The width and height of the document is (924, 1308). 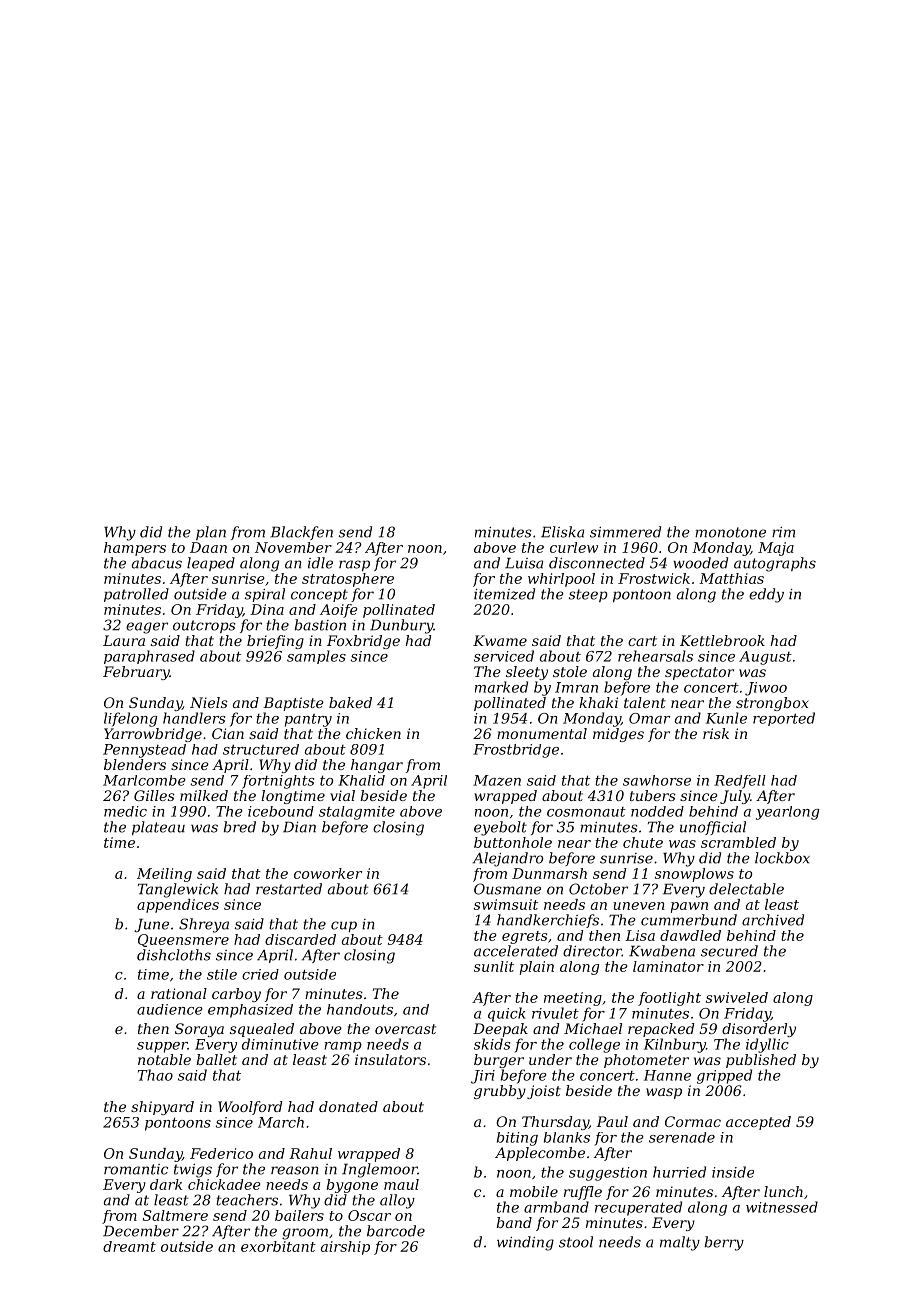 What do you see at coordinates (782, 858) in the document?
I see `lockbox` at bounding box center [782, 858].
